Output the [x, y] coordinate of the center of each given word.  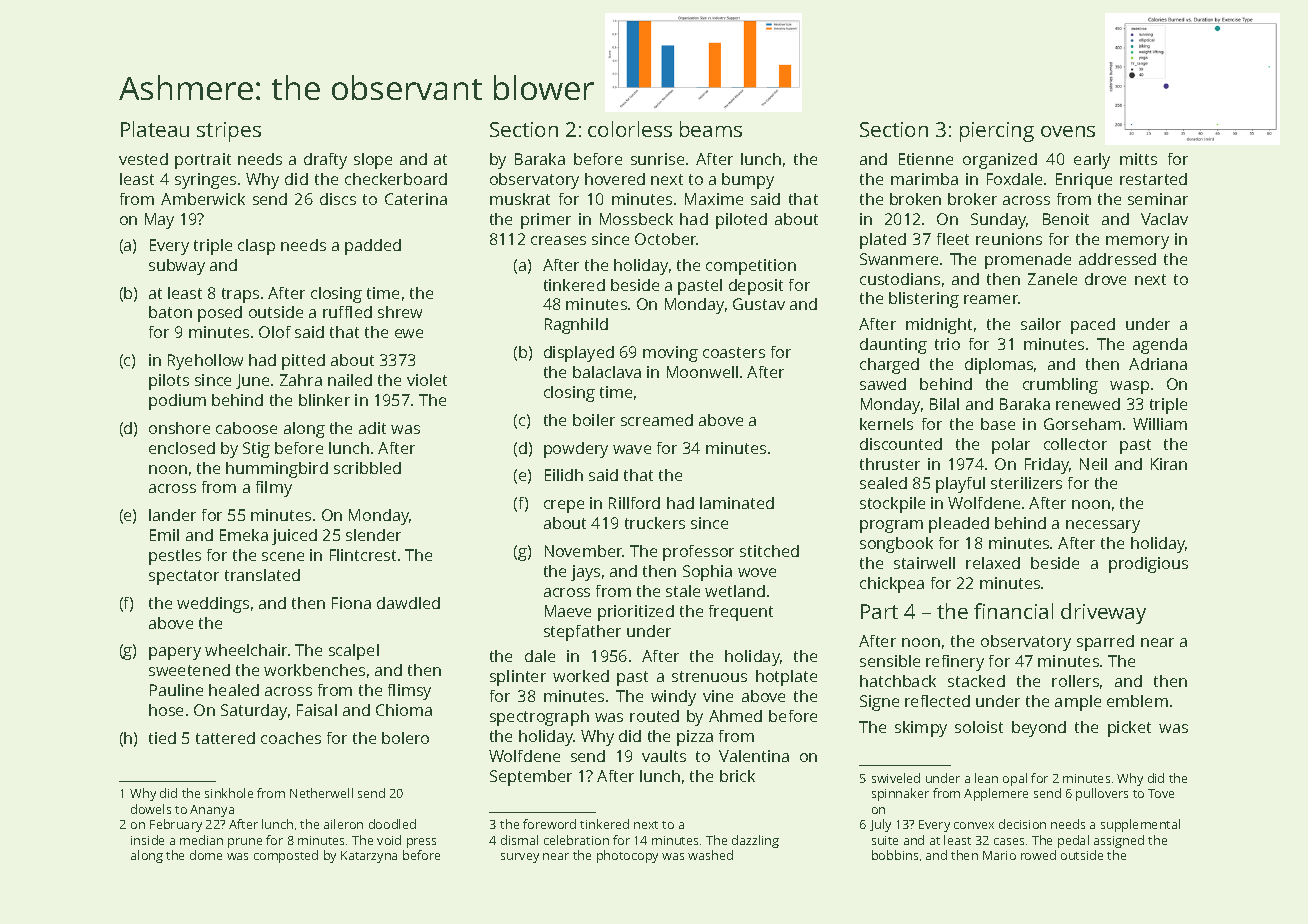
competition [751, 267]
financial [1013, 611]
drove [1105, 279]
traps [240, 295]
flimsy [409, 692]
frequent [741, 613]
